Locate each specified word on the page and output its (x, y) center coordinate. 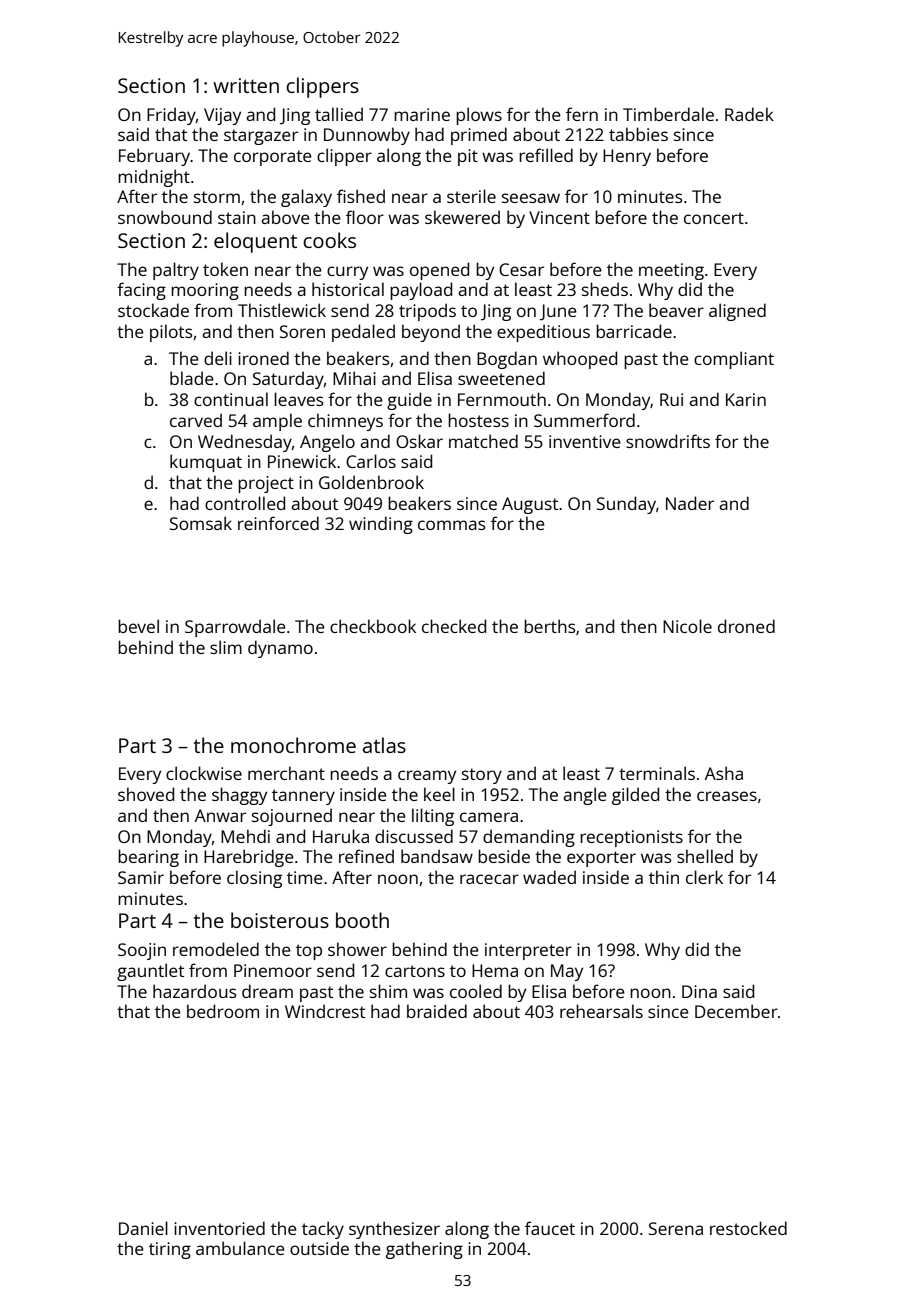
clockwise (204, 773)
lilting (433, 817)
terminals (657, 773)
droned (746, 626)
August (530, 505)
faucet (550, 1228)
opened (439, 271)
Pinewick (302, 461)
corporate (273, 158)
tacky (323, 1230)
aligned (737, 312)
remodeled (216, 949)
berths (550, 626)
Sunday (626, 505)
